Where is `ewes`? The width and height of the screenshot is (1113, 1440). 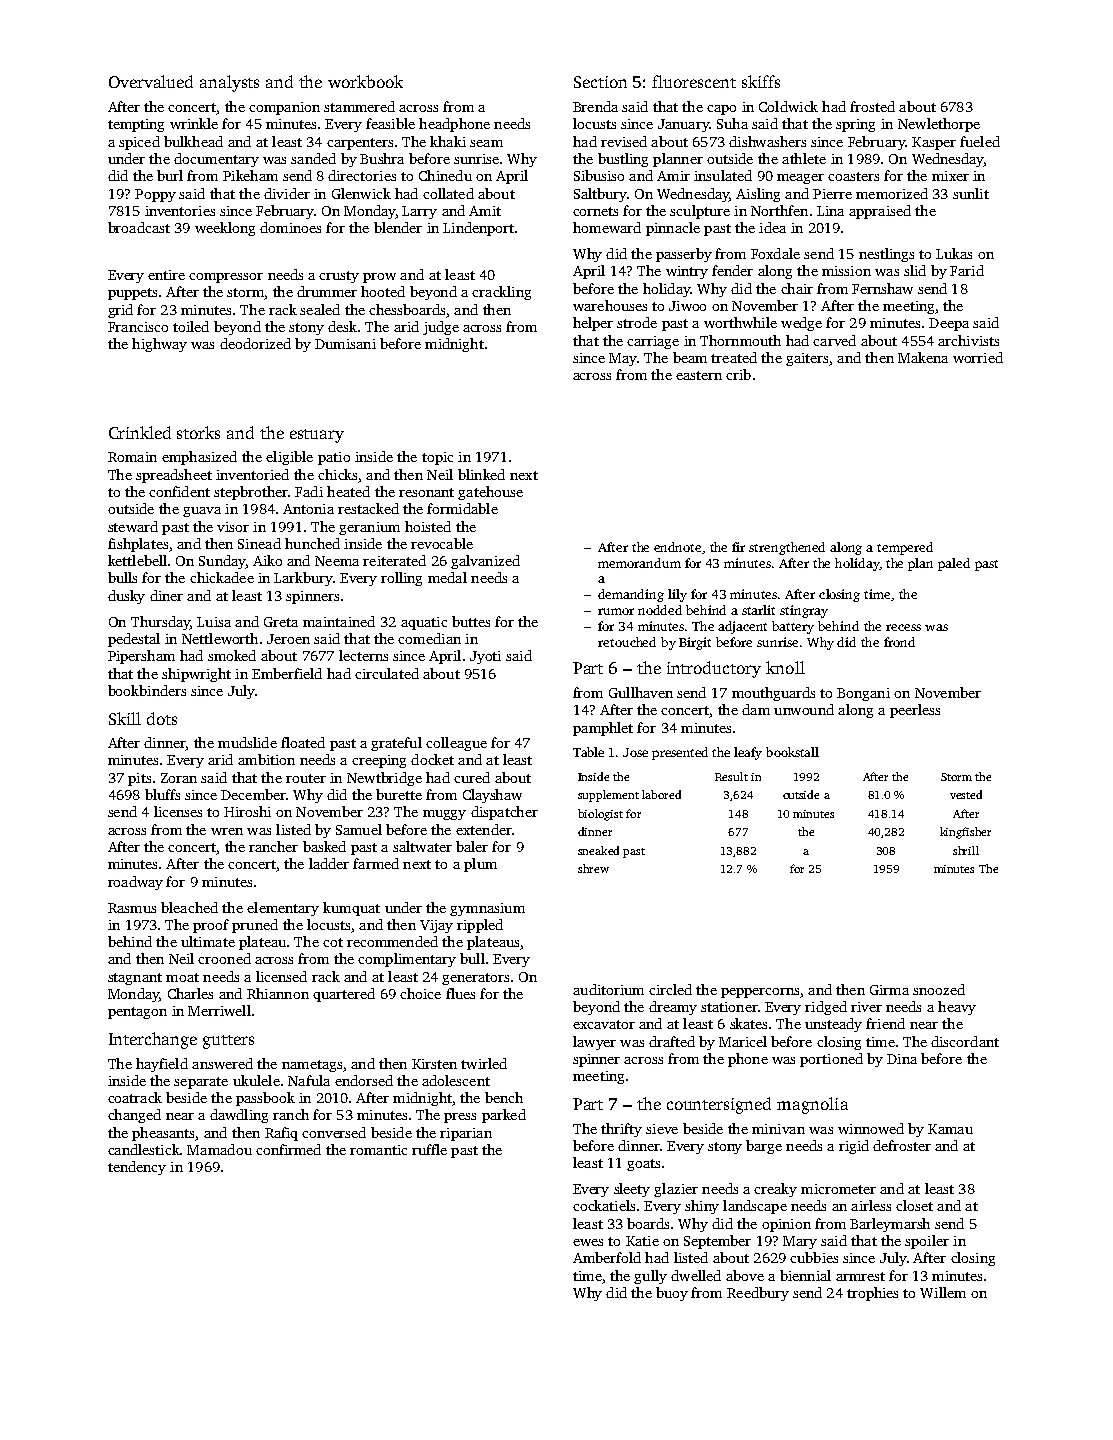 ewes is located at coordinates (588, 1242).
